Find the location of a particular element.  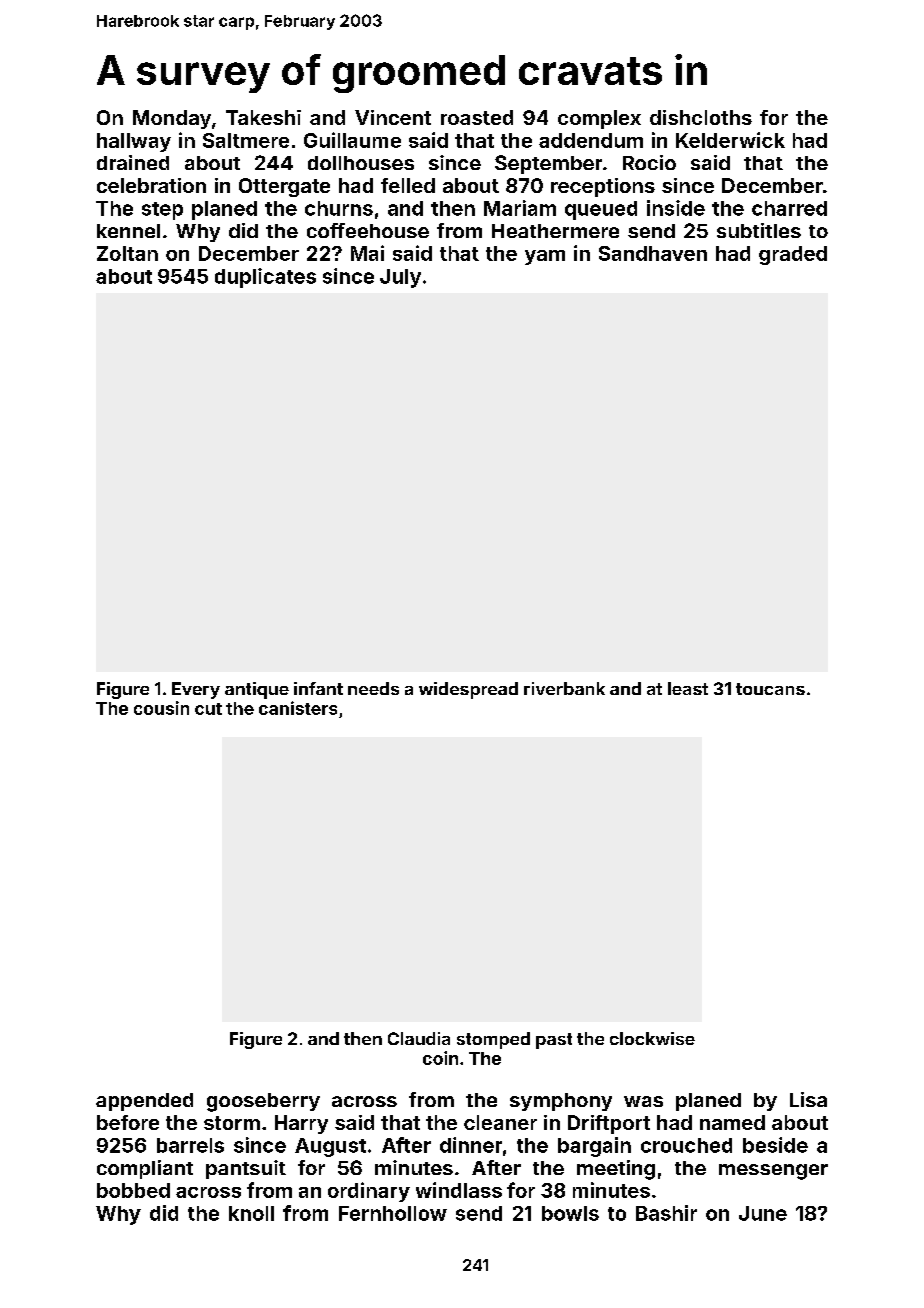

complex is located at coordinates (599, 119).
